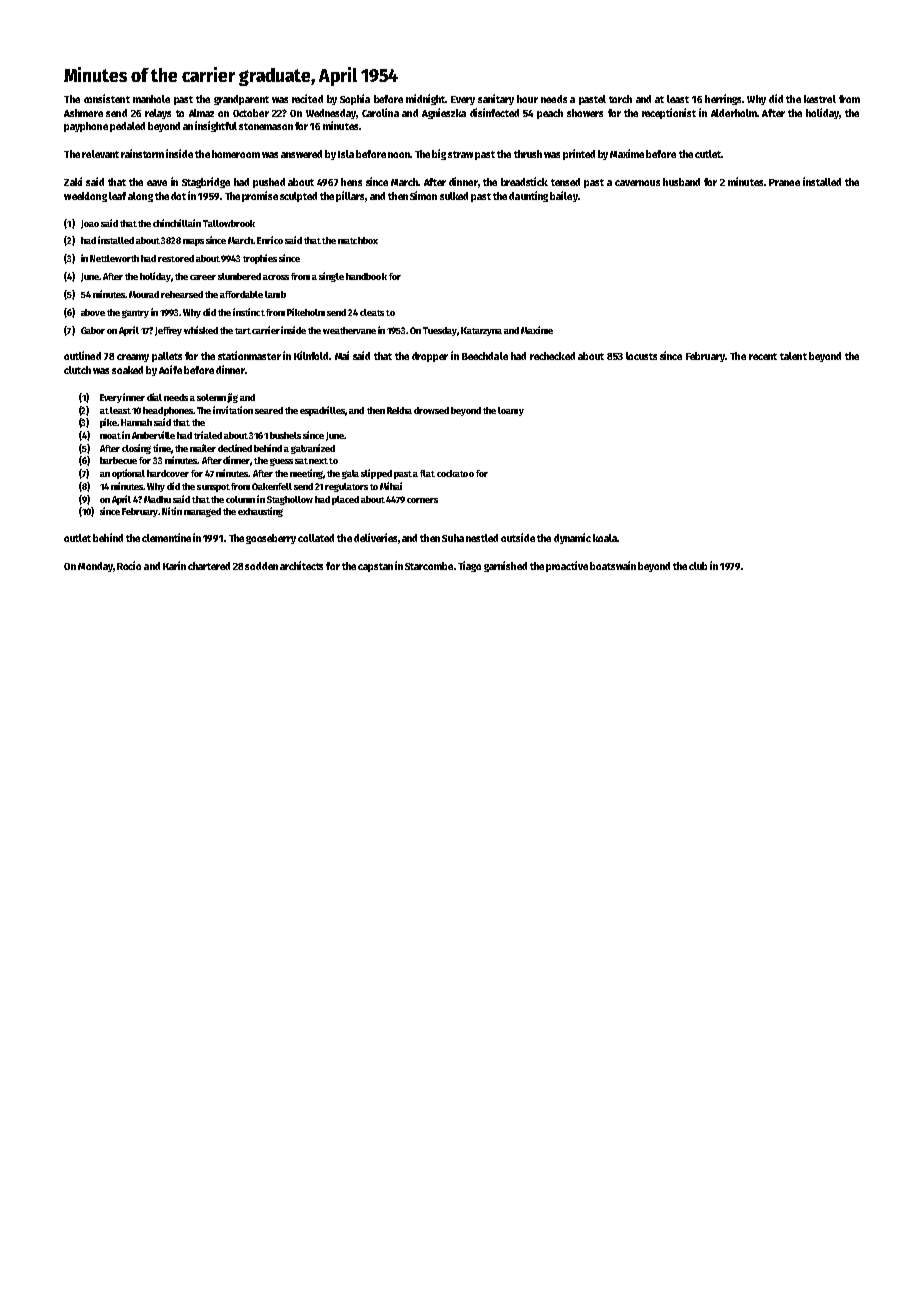  Describe the element at coordinates (763, 356) in the screenshot. I see `recent` at that location.
